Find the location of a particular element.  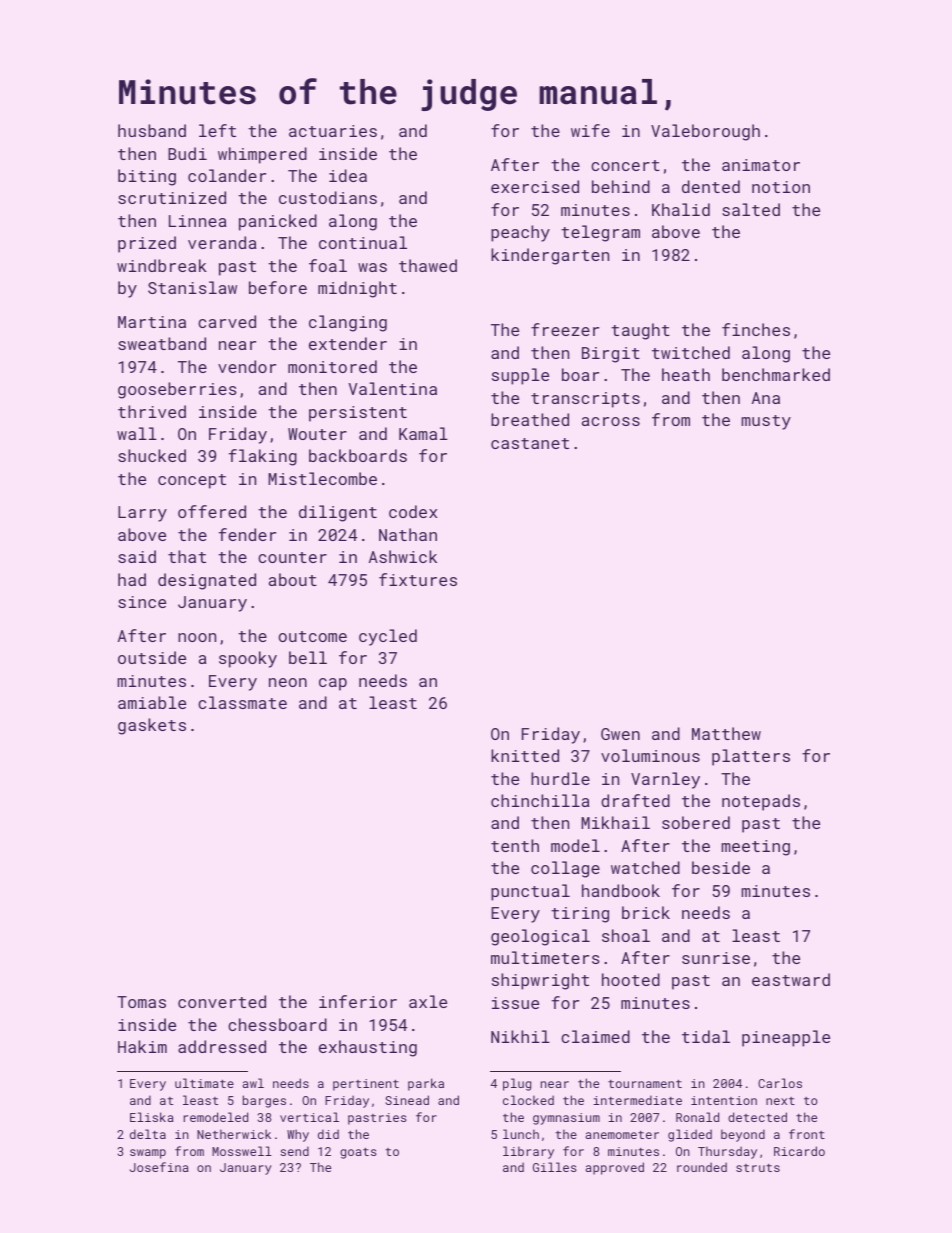

actuaries is located at coordinates (333, 131).
